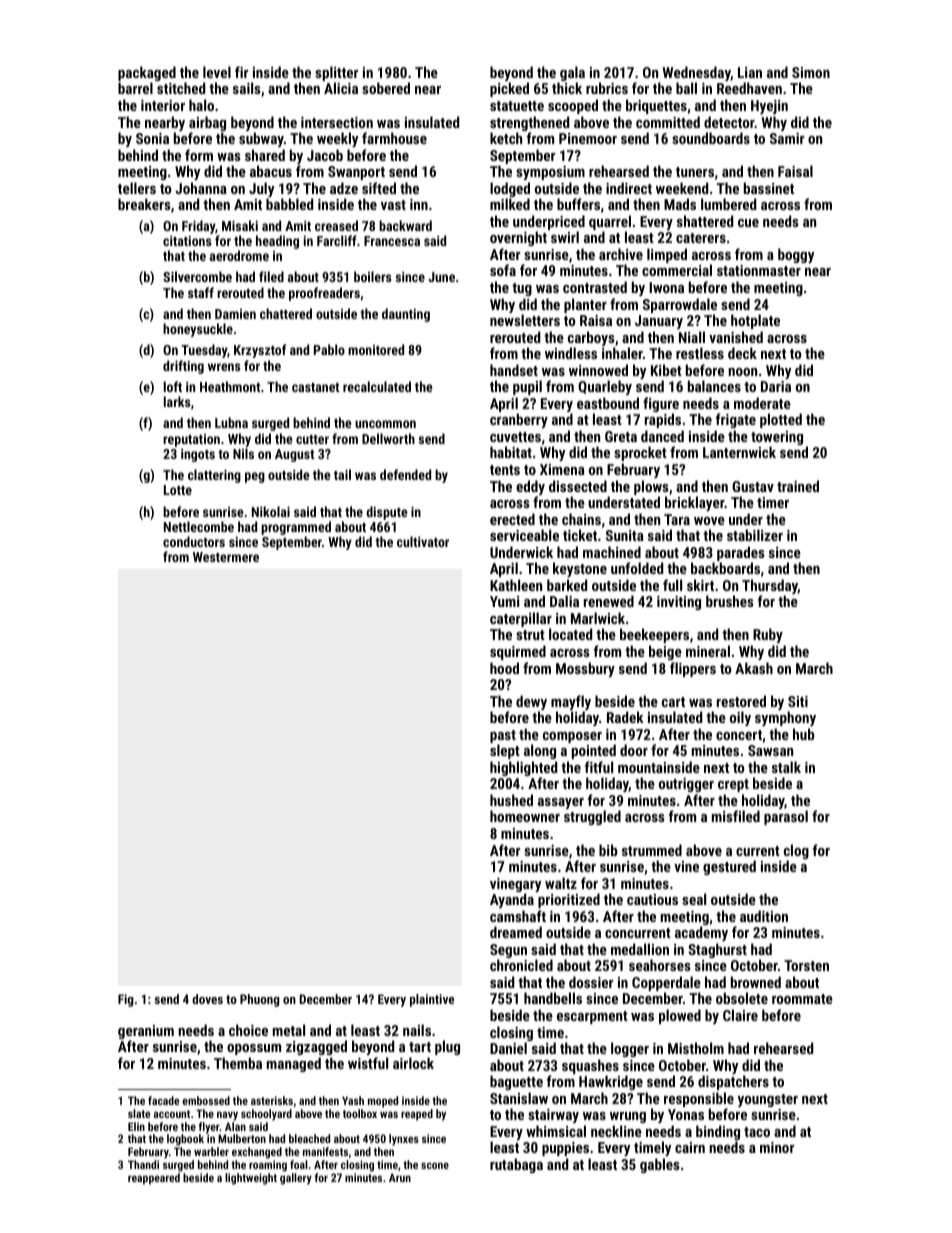 This image has width=952, height=1233. I want to click on picked, so click(509, 90).
